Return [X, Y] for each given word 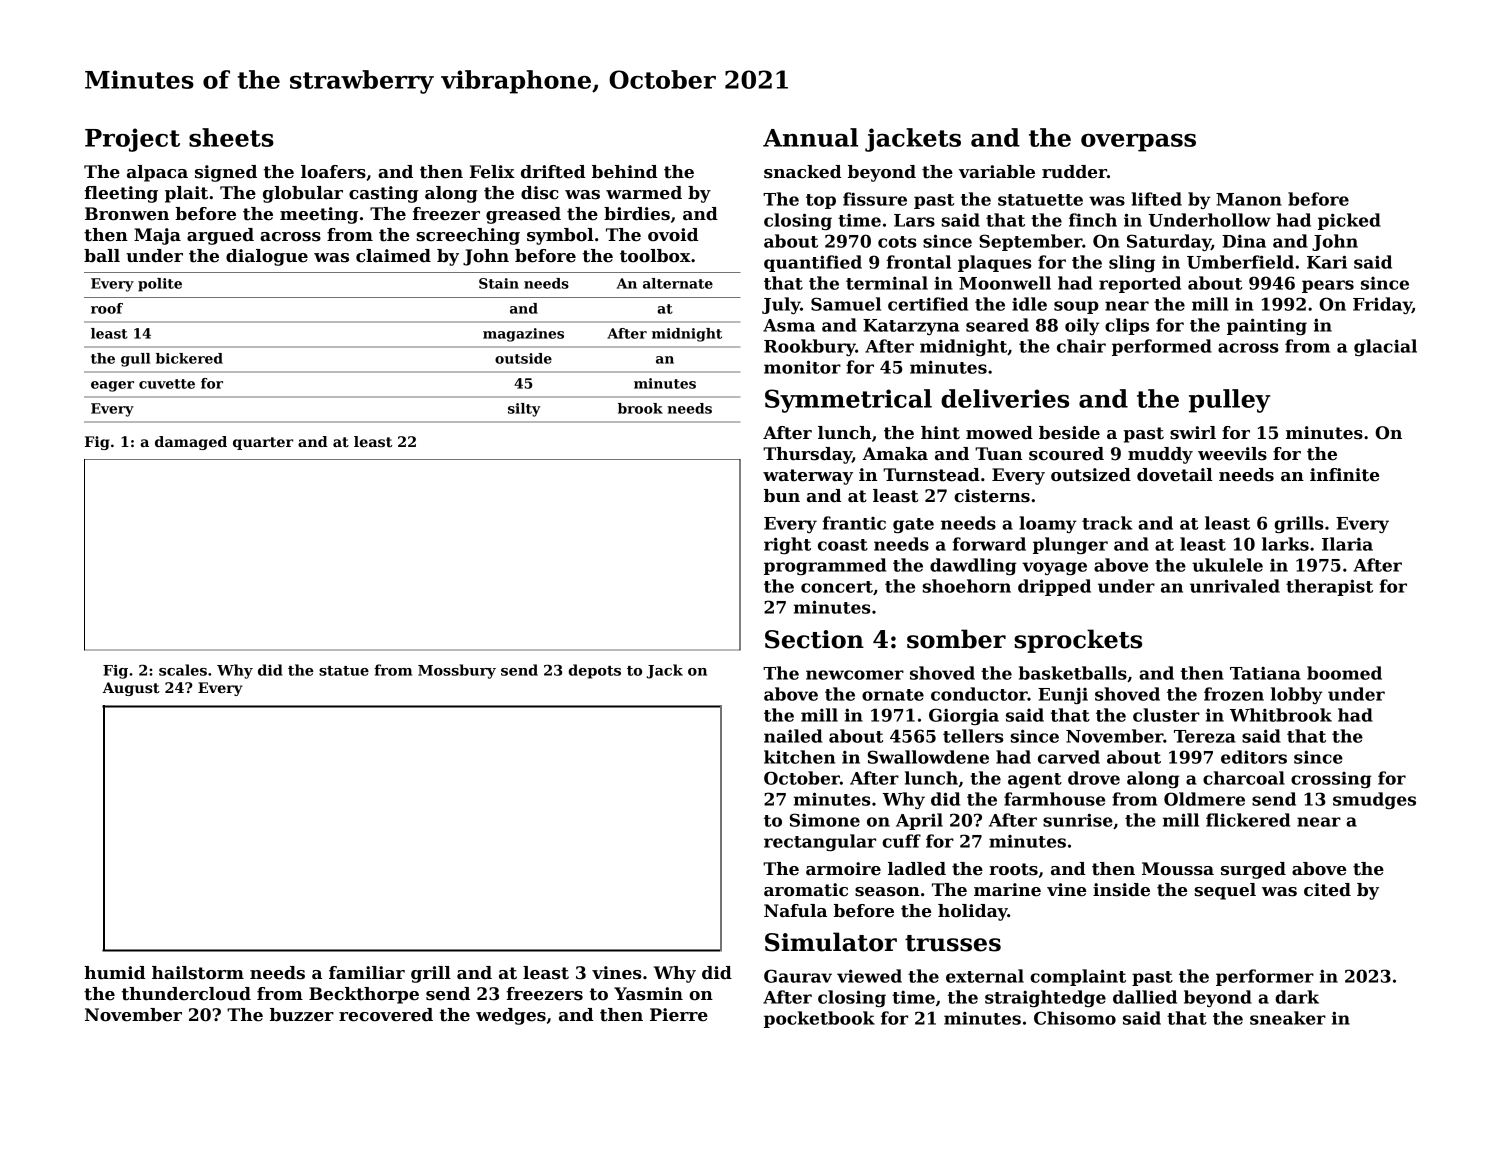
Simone [825, 820]
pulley [1230, 401]
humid [114, 973]
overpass [1138, 143]
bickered [189, 358]
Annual [810, 137]
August [131, 689]
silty [524, 410]
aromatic [806, 890]
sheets [231, 137]
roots [1013, 869]
